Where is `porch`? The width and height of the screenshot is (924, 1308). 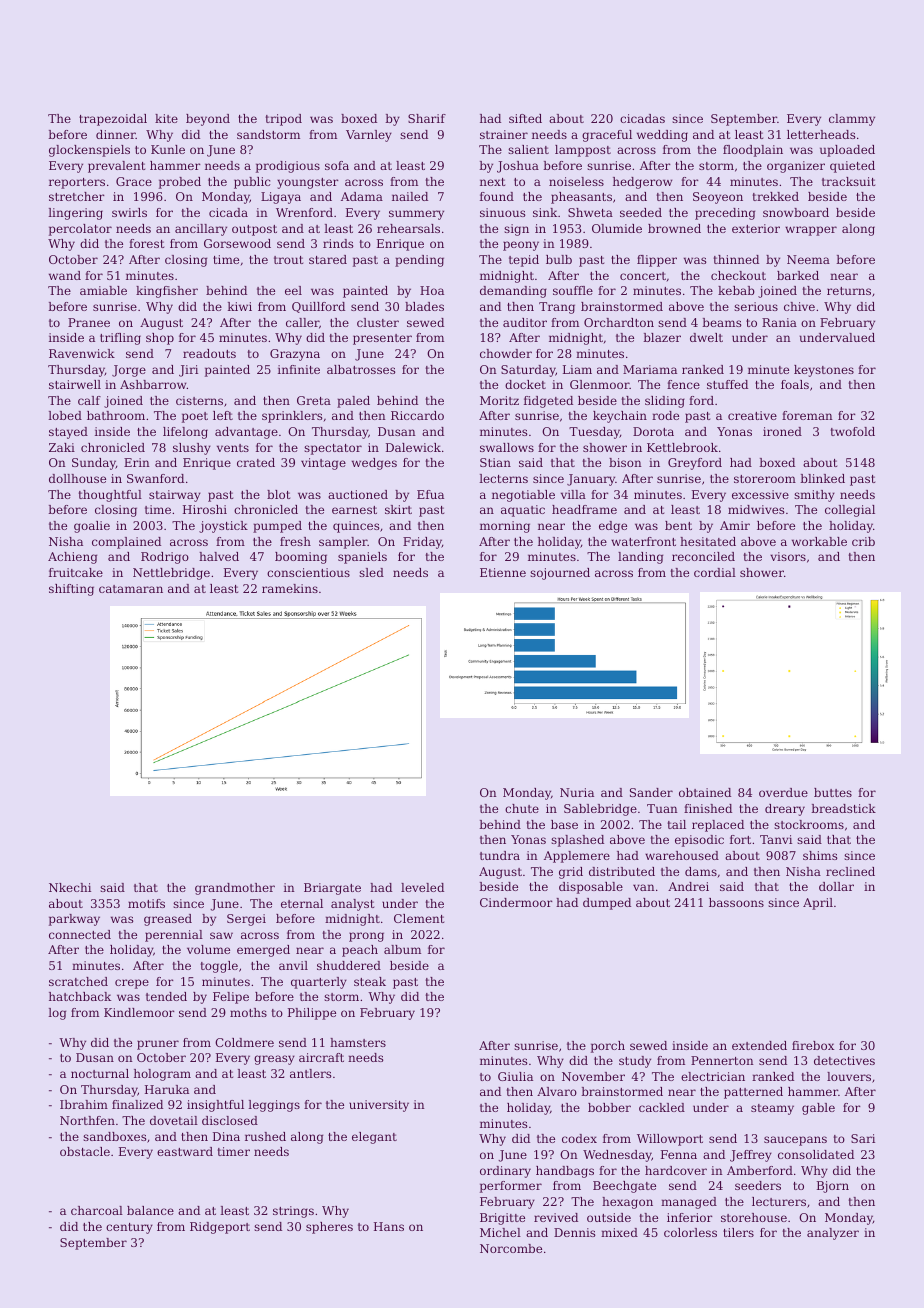 porch is located at coordinates (608, 1047).
